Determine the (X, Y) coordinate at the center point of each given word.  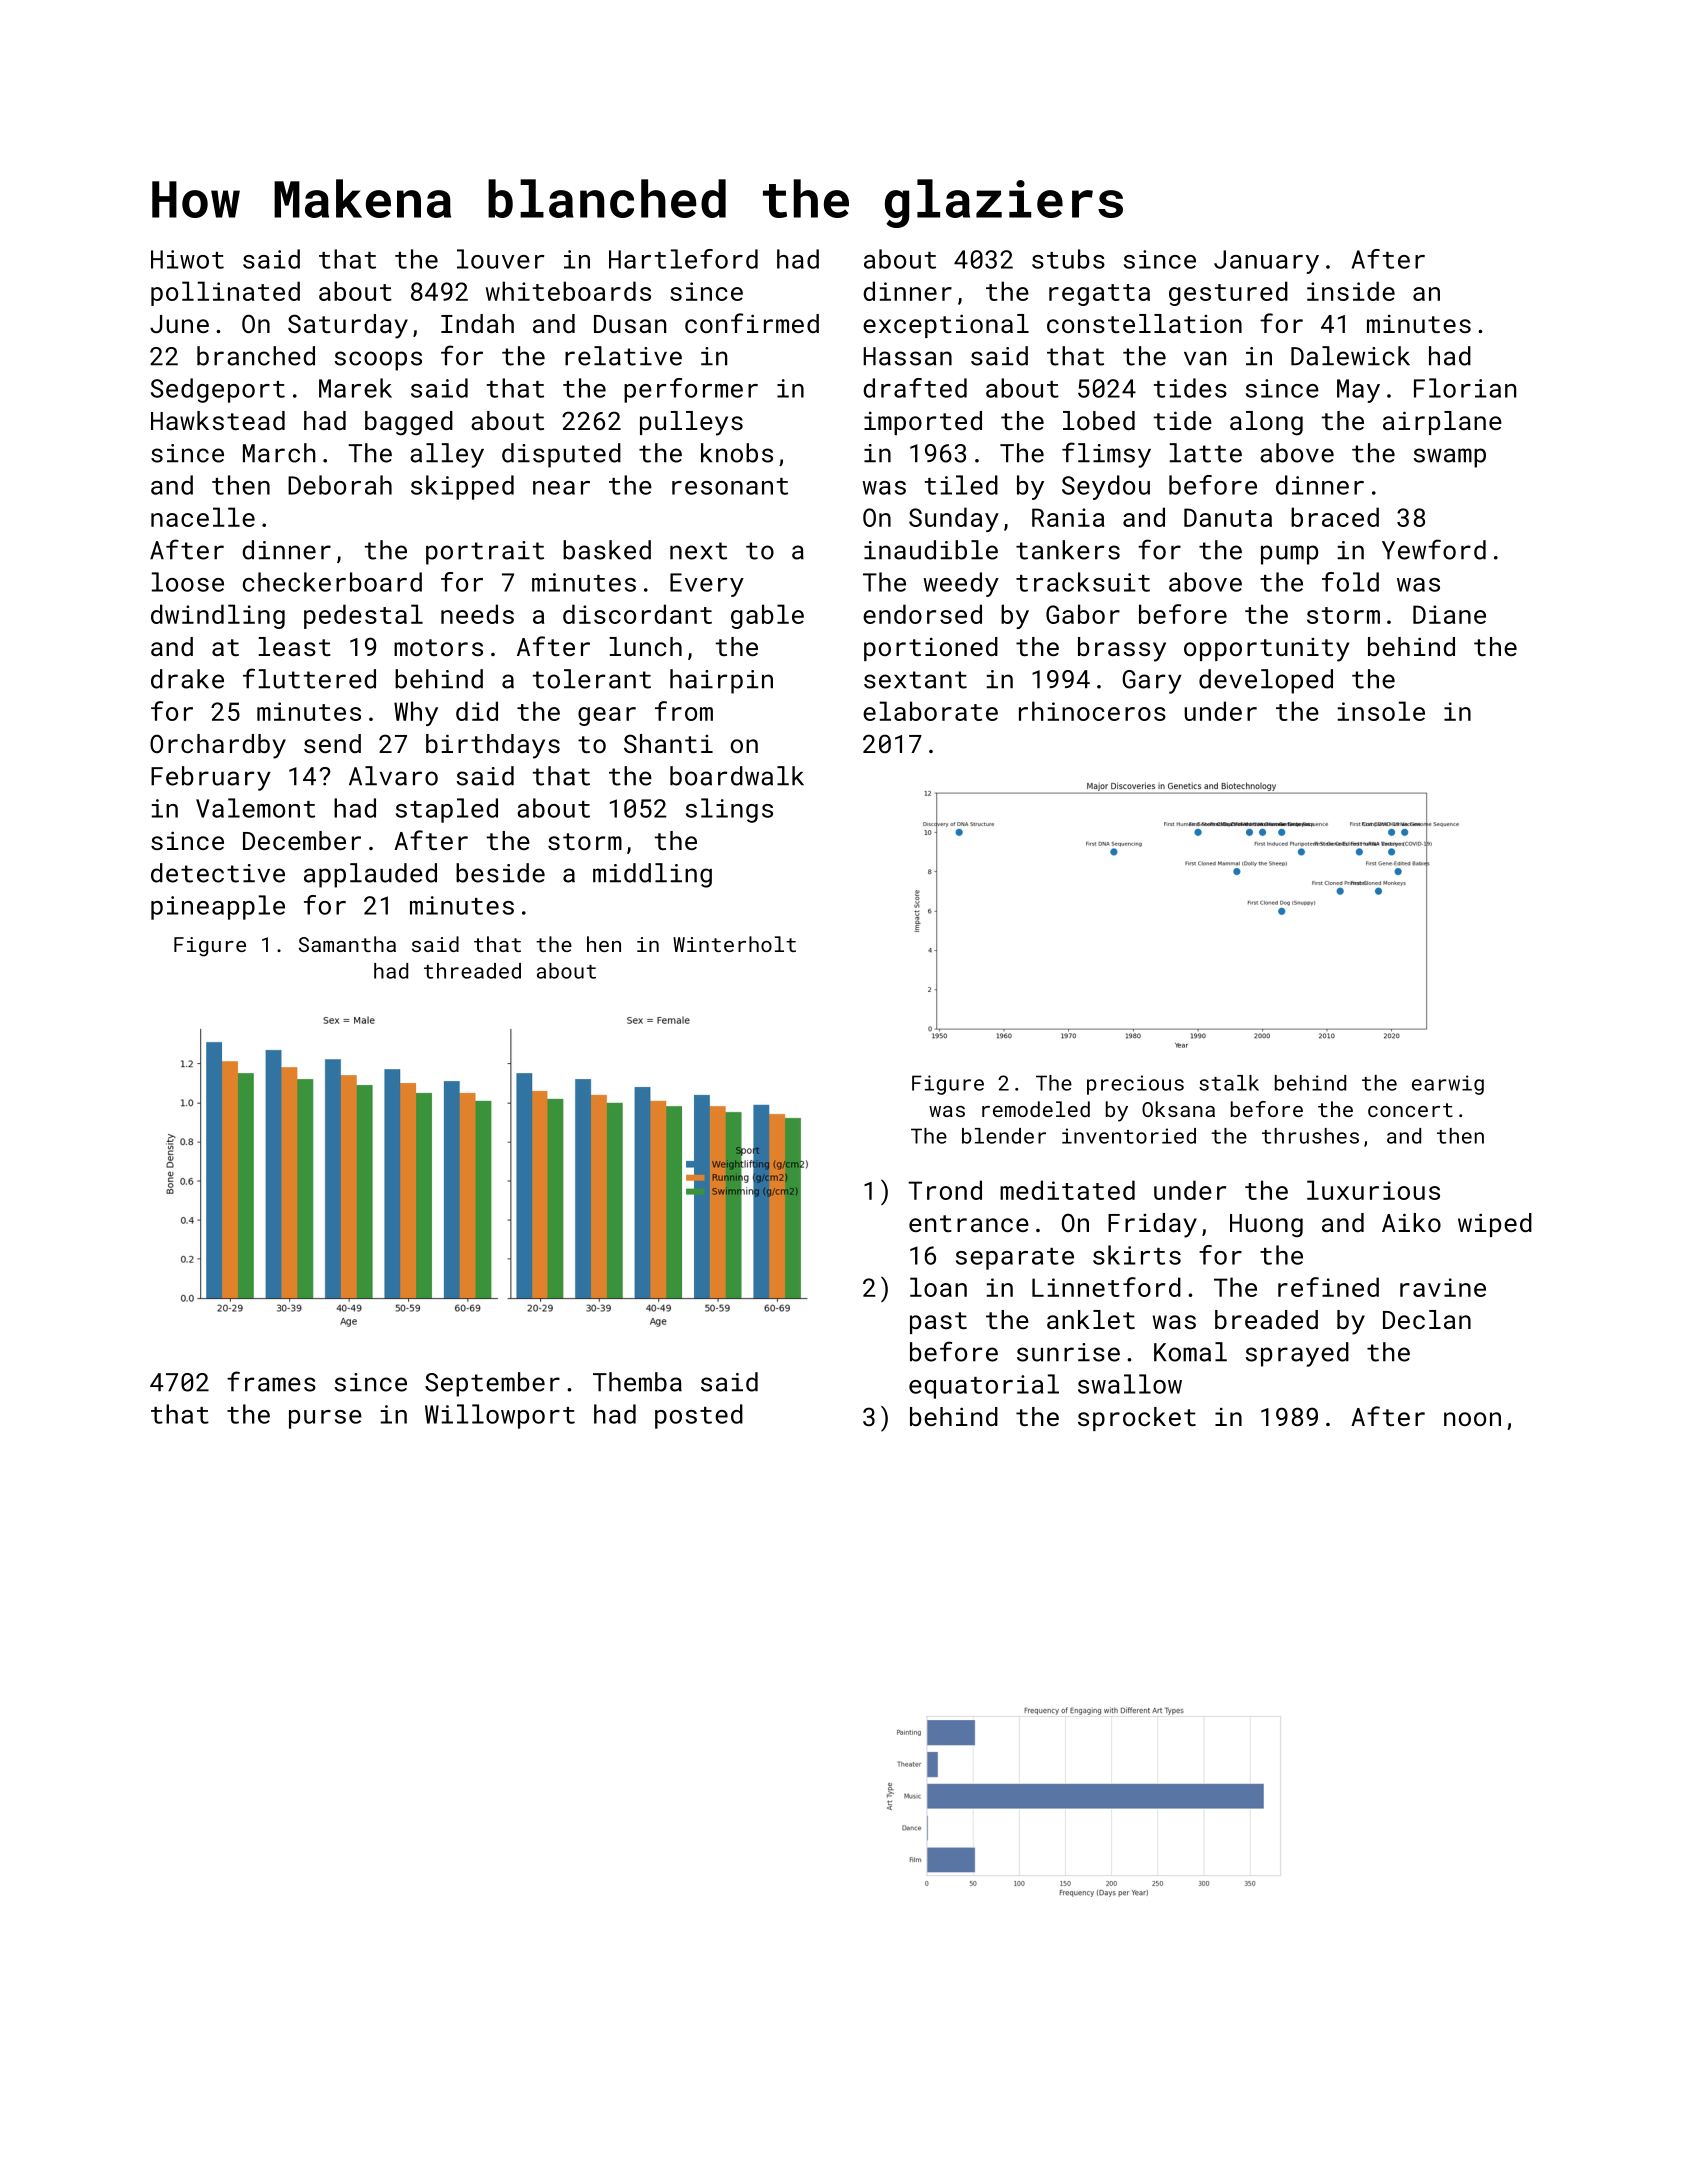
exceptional (946, 326)
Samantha (347, 944)
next (698, 551)
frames (271, 1381)
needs (477, 614)
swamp (1450, 458)
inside (1351, 291)
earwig (1448, 1085)
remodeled (1036, 1109)
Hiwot (187, 259)
